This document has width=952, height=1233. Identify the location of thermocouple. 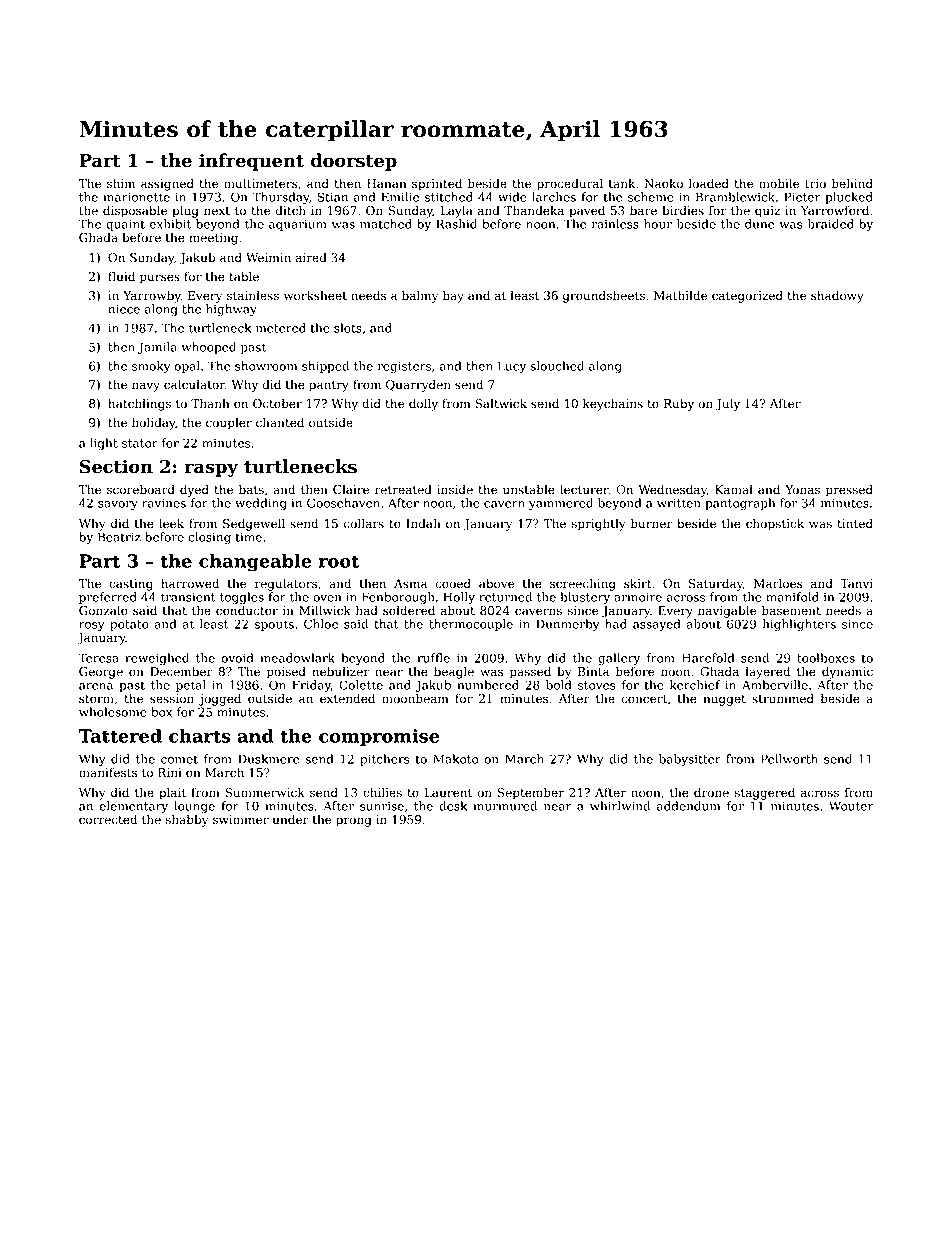
(471, 625).
